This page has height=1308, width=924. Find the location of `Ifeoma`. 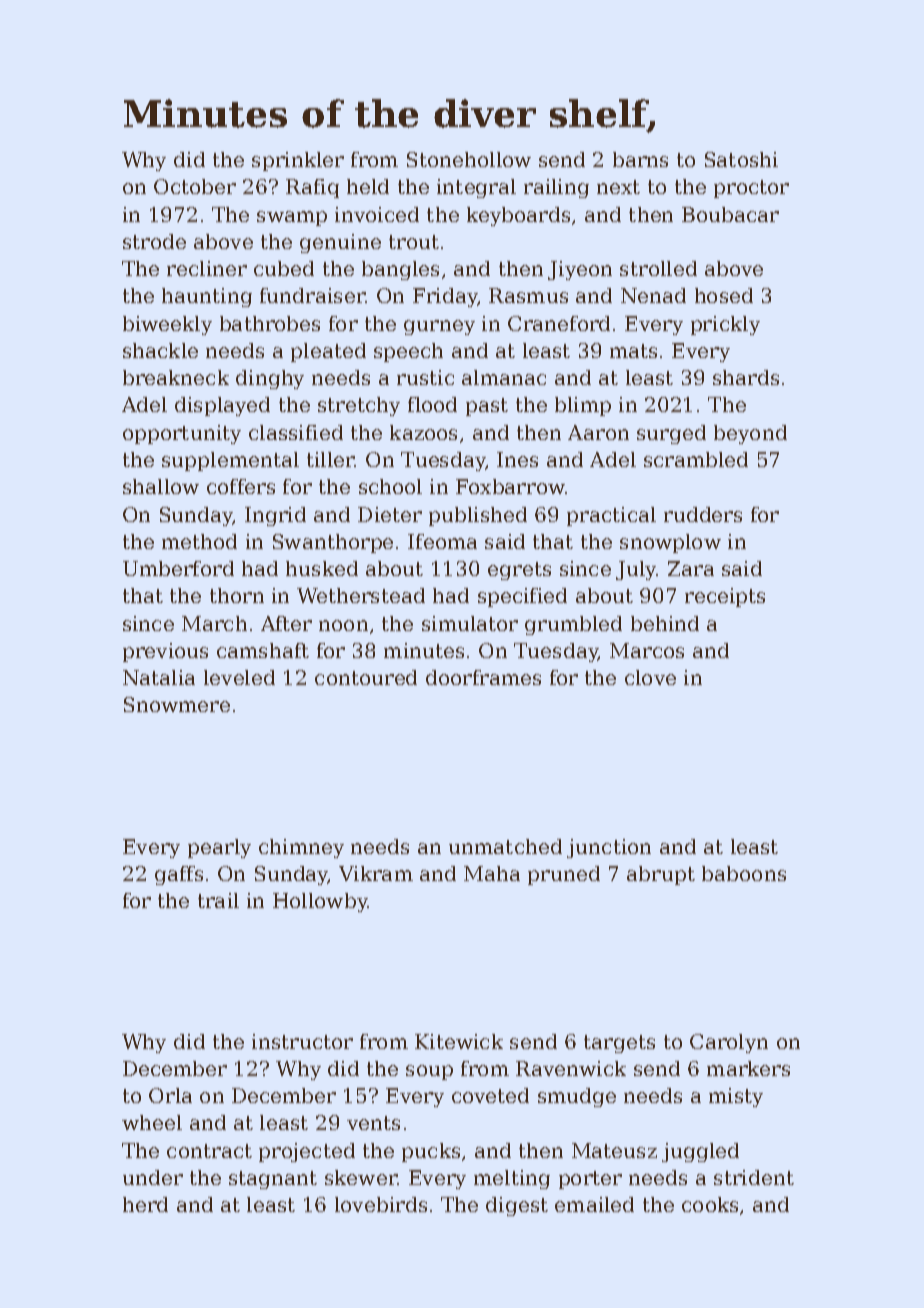

Ifeoma is located at coordinates (442, 541).
